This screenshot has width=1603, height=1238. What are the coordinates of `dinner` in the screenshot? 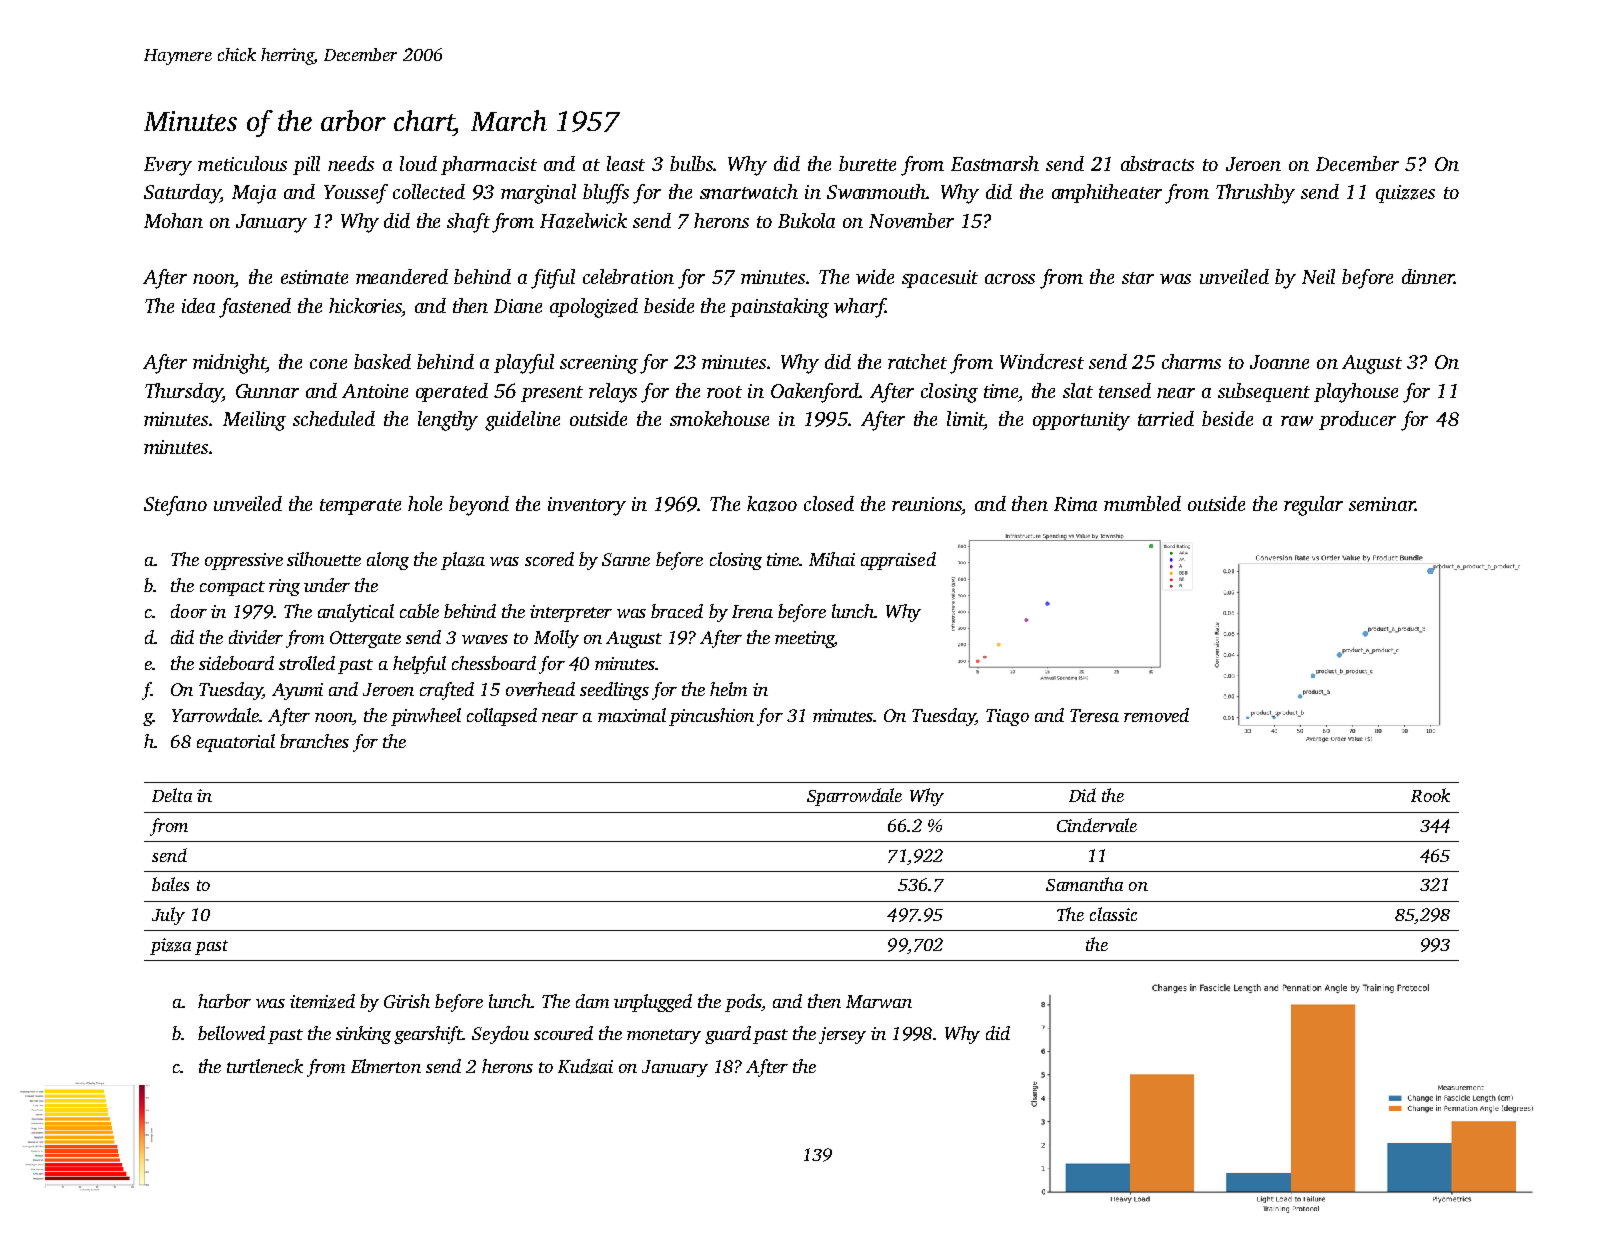 It's located at (1428, 276).
